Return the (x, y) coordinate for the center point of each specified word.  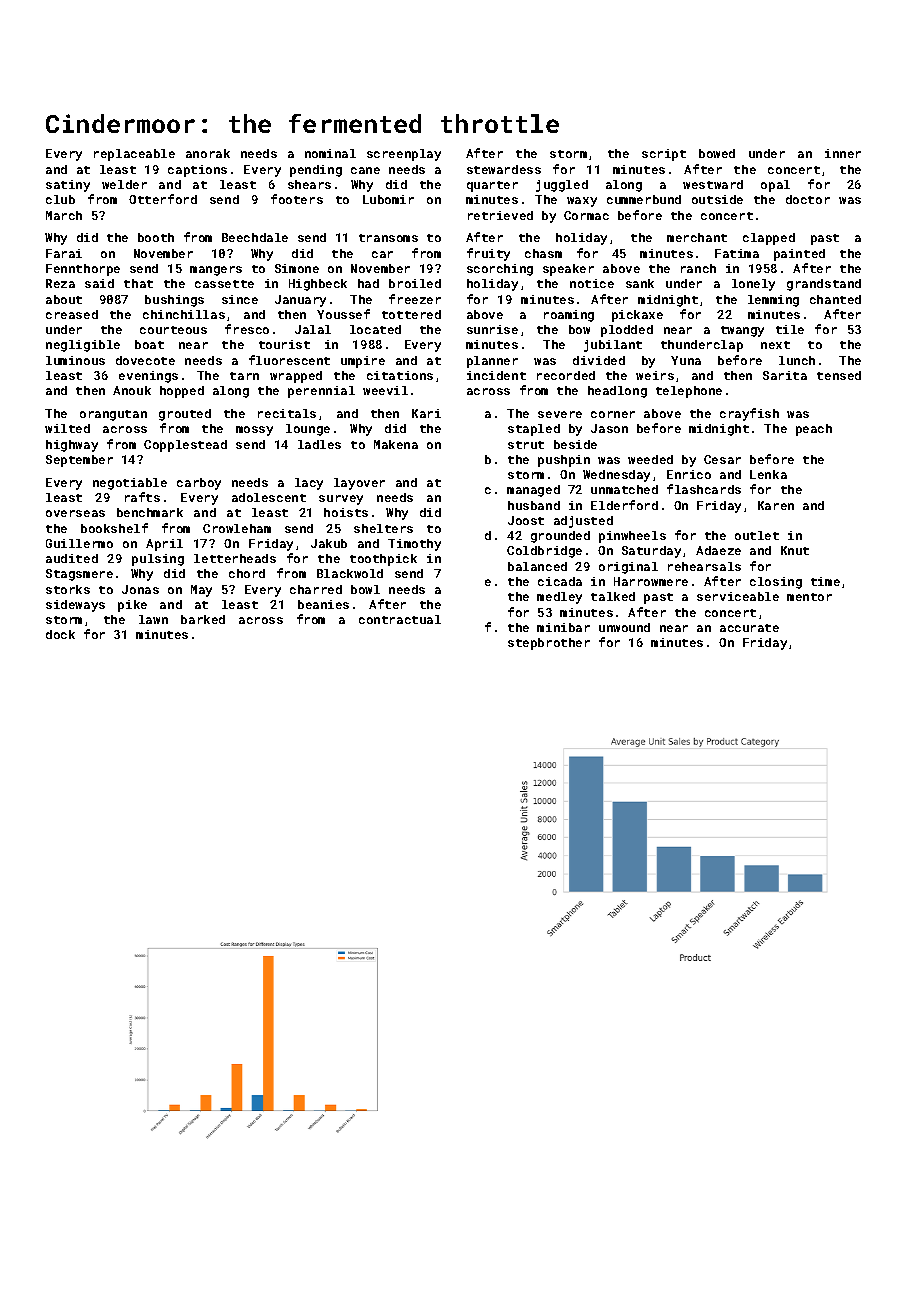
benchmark (150, 512)
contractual (400, 619)
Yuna (686, 360)
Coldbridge (544, 552)
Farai (64, 253)
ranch (698, 268)
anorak (208, 153)
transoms (388, 238)
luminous (75, 360)
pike (132, 606)
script (664, 155)
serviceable (738, 596)
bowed (717, 153)
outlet (757, 535)
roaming (569, 316)
